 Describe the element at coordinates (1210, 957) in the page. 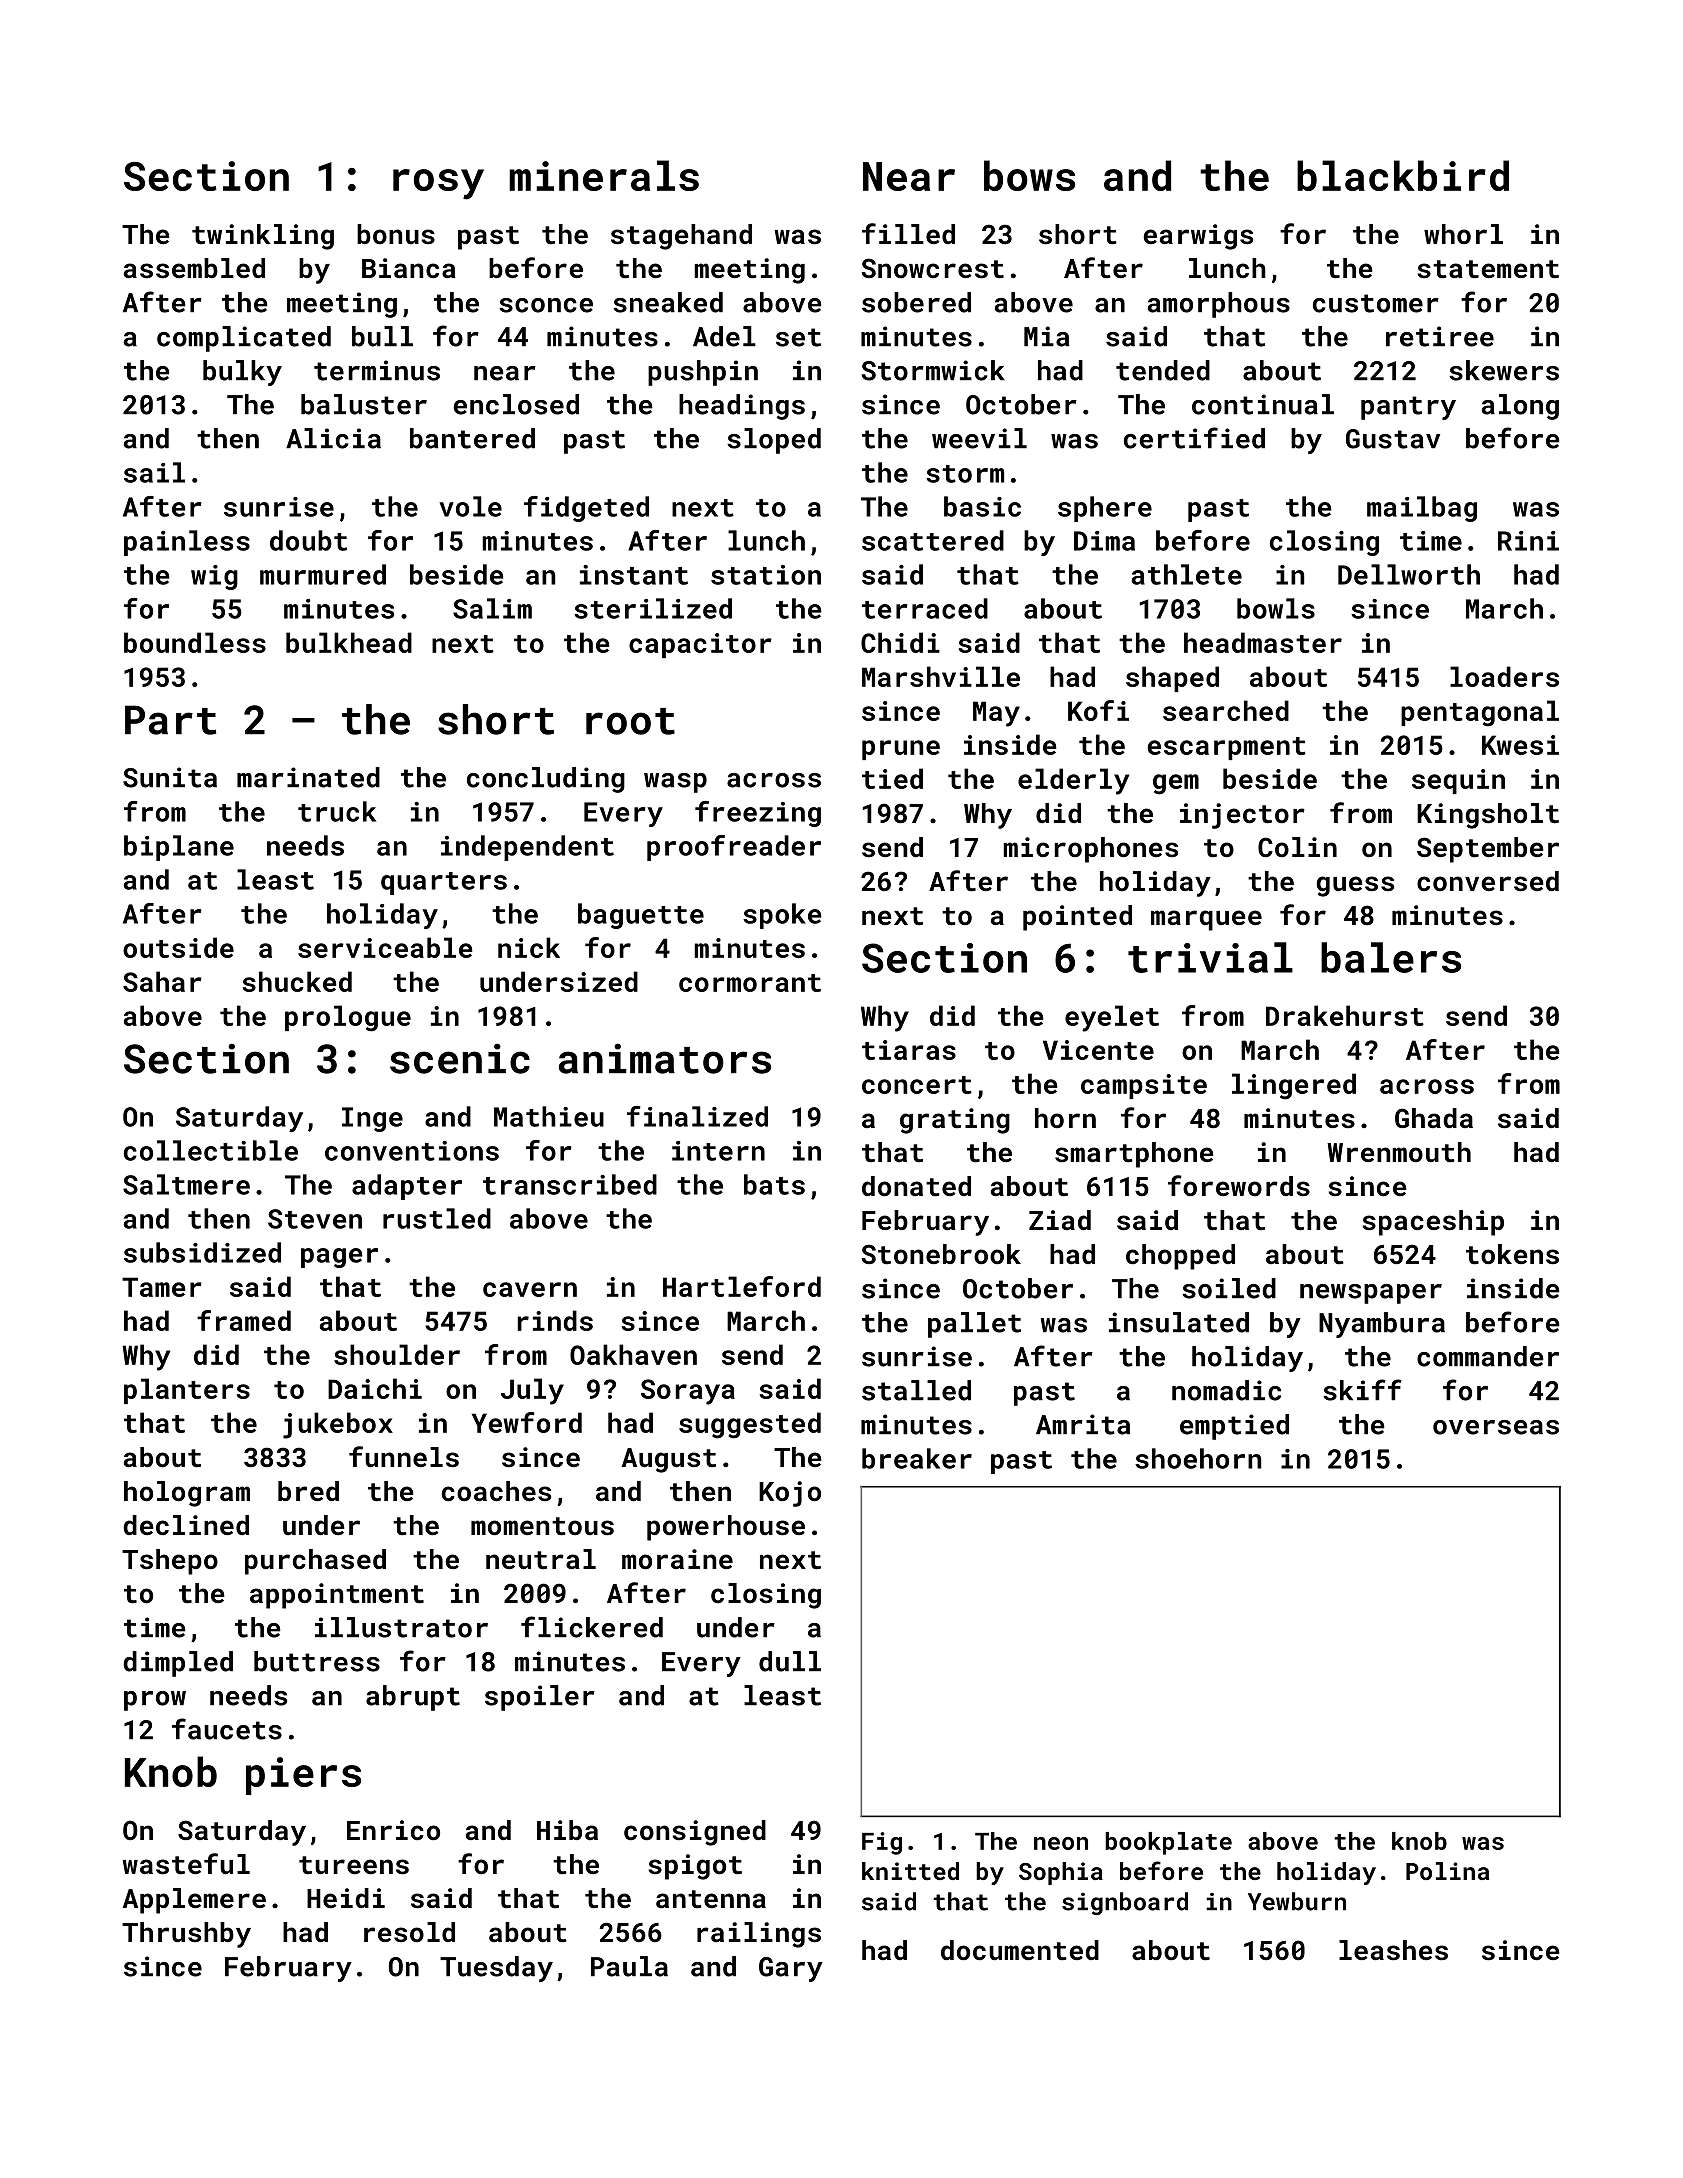

I see `trivial` at that location.
